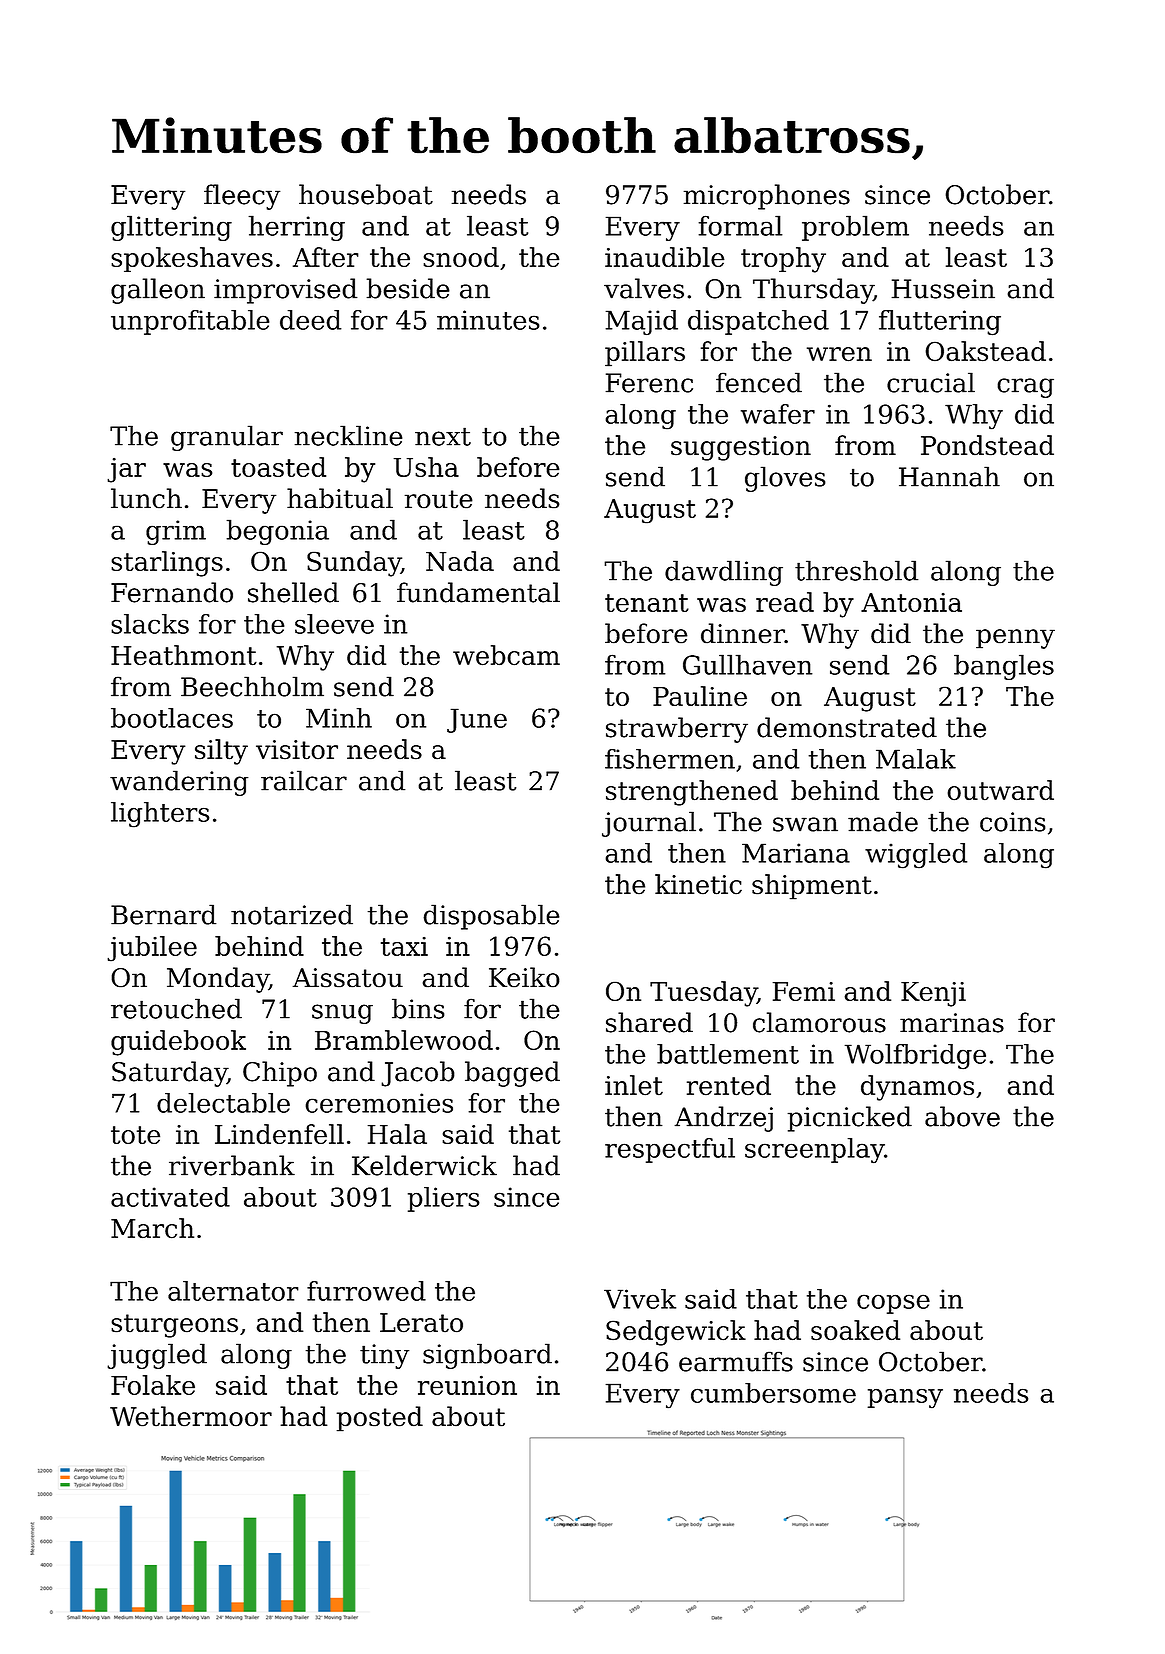 The height and width of the screenshot is (1654, 1165). What do you see at coordinates (855, 228) in the screenshot?
I see `problem` at bounding box center [855, 228].
